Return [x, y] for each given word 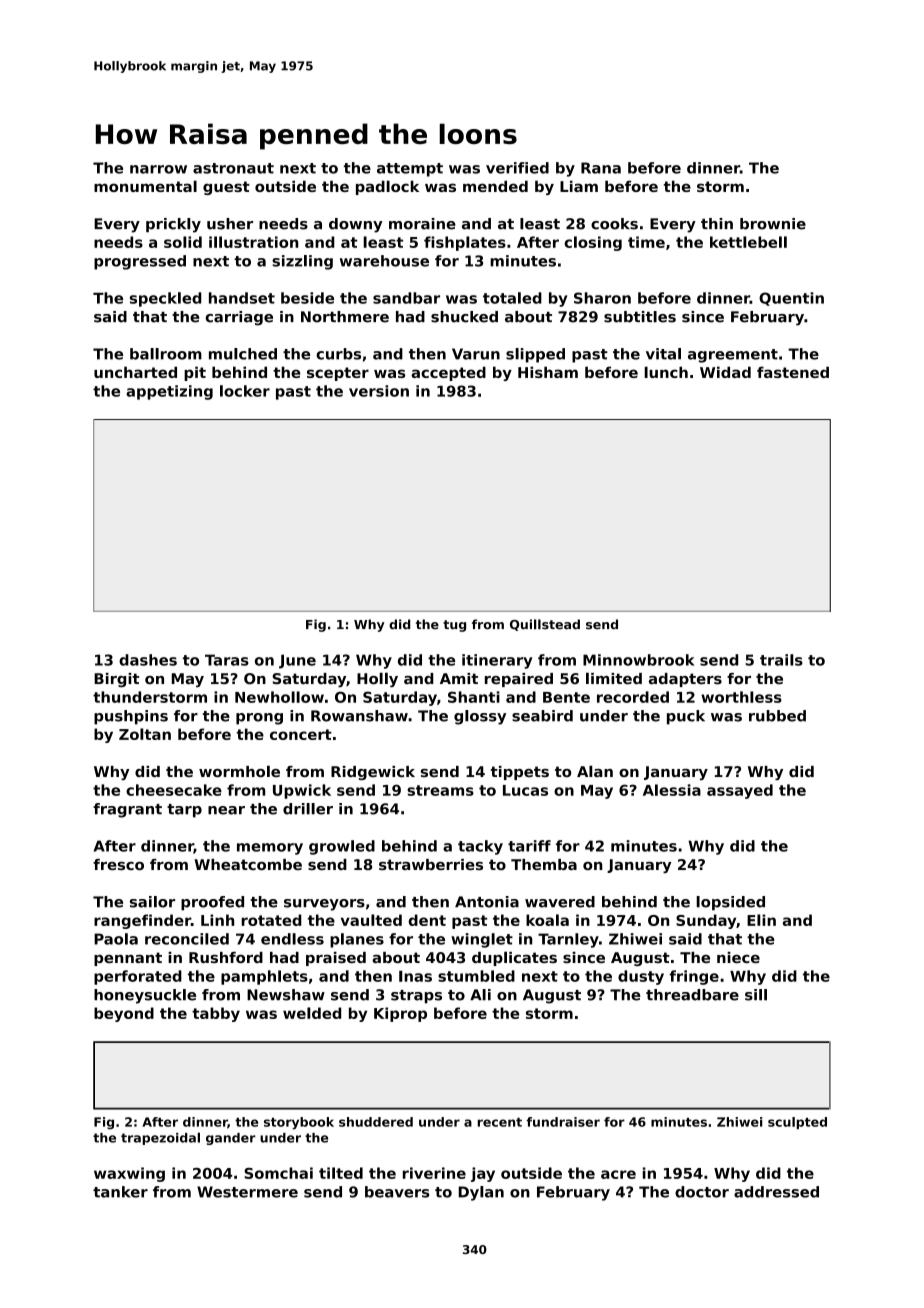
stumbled [476, 976]
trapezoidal [160, 1138]
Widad [725, 372]
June [297, 661]
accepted [448, 373]
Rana [601, 168]
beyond [124, 1014]
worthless [741, 697]
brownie [773, 224]
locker [245, 391]
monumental [145, 186]
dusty [641, 977]
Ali [480, 995]
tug [454, 626]
